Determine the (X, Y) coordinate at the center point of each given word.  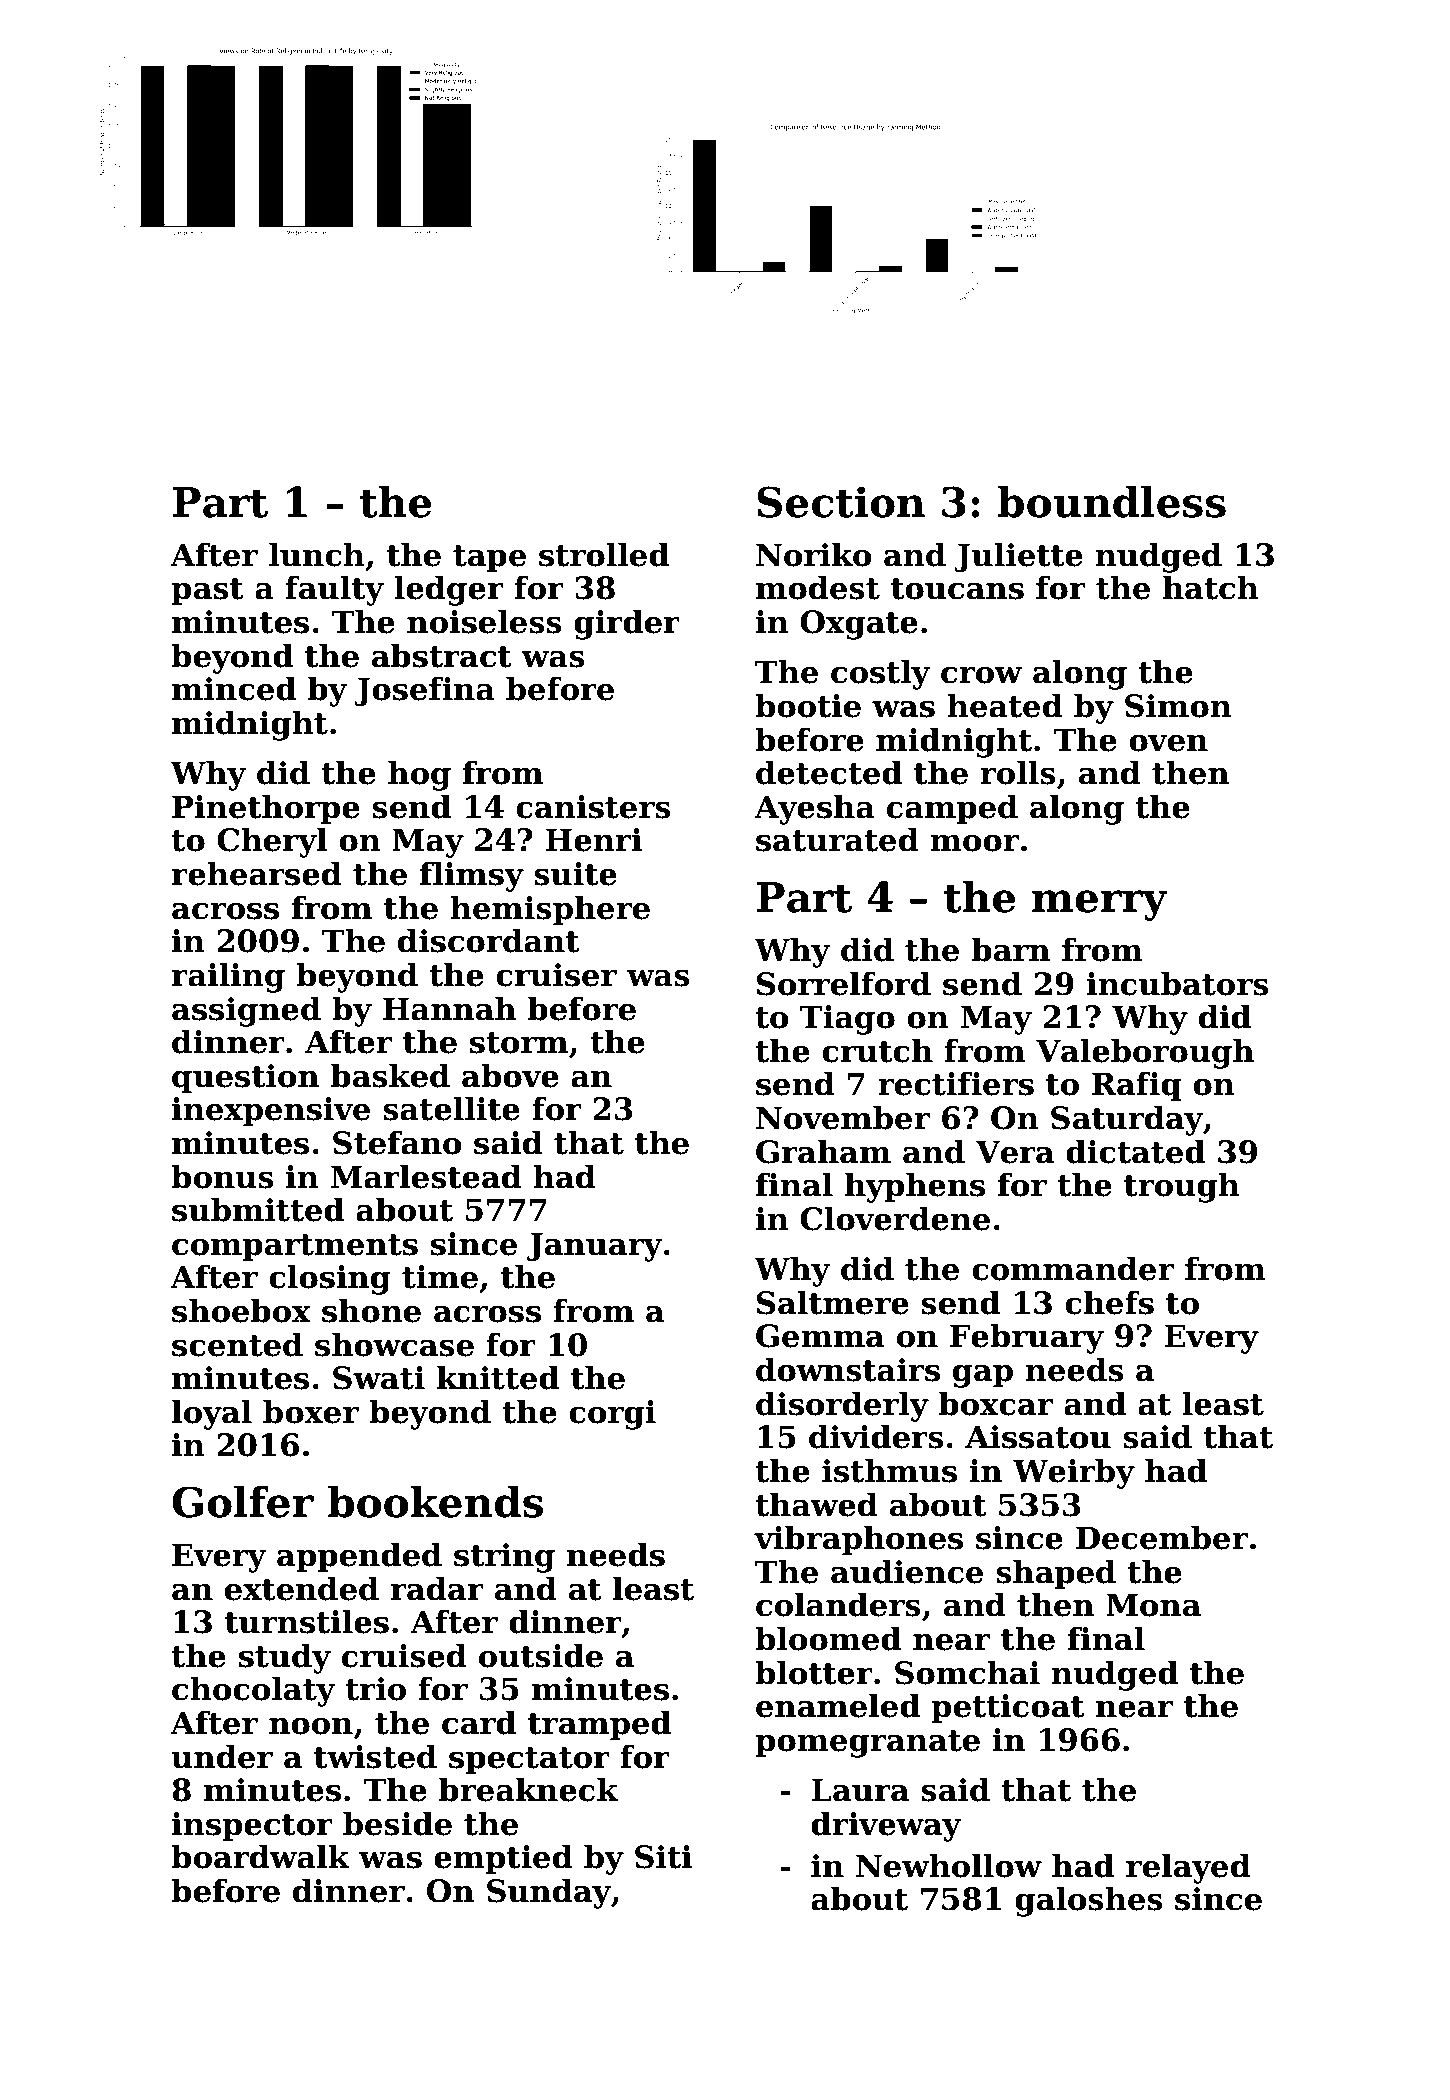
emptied (503, 1859)
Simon (1178, 706)
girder (627, 624)
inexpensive (271, 1111)
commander (1073, 1268)
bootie (808, 705)
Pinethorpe (266, 809)
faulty (334, 590)
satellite (451, 1108)
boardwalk (260, 1856)
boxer (311, 1411)
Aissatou (1038, 1437)
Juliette (1018, 557)
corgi (612, 1415)
